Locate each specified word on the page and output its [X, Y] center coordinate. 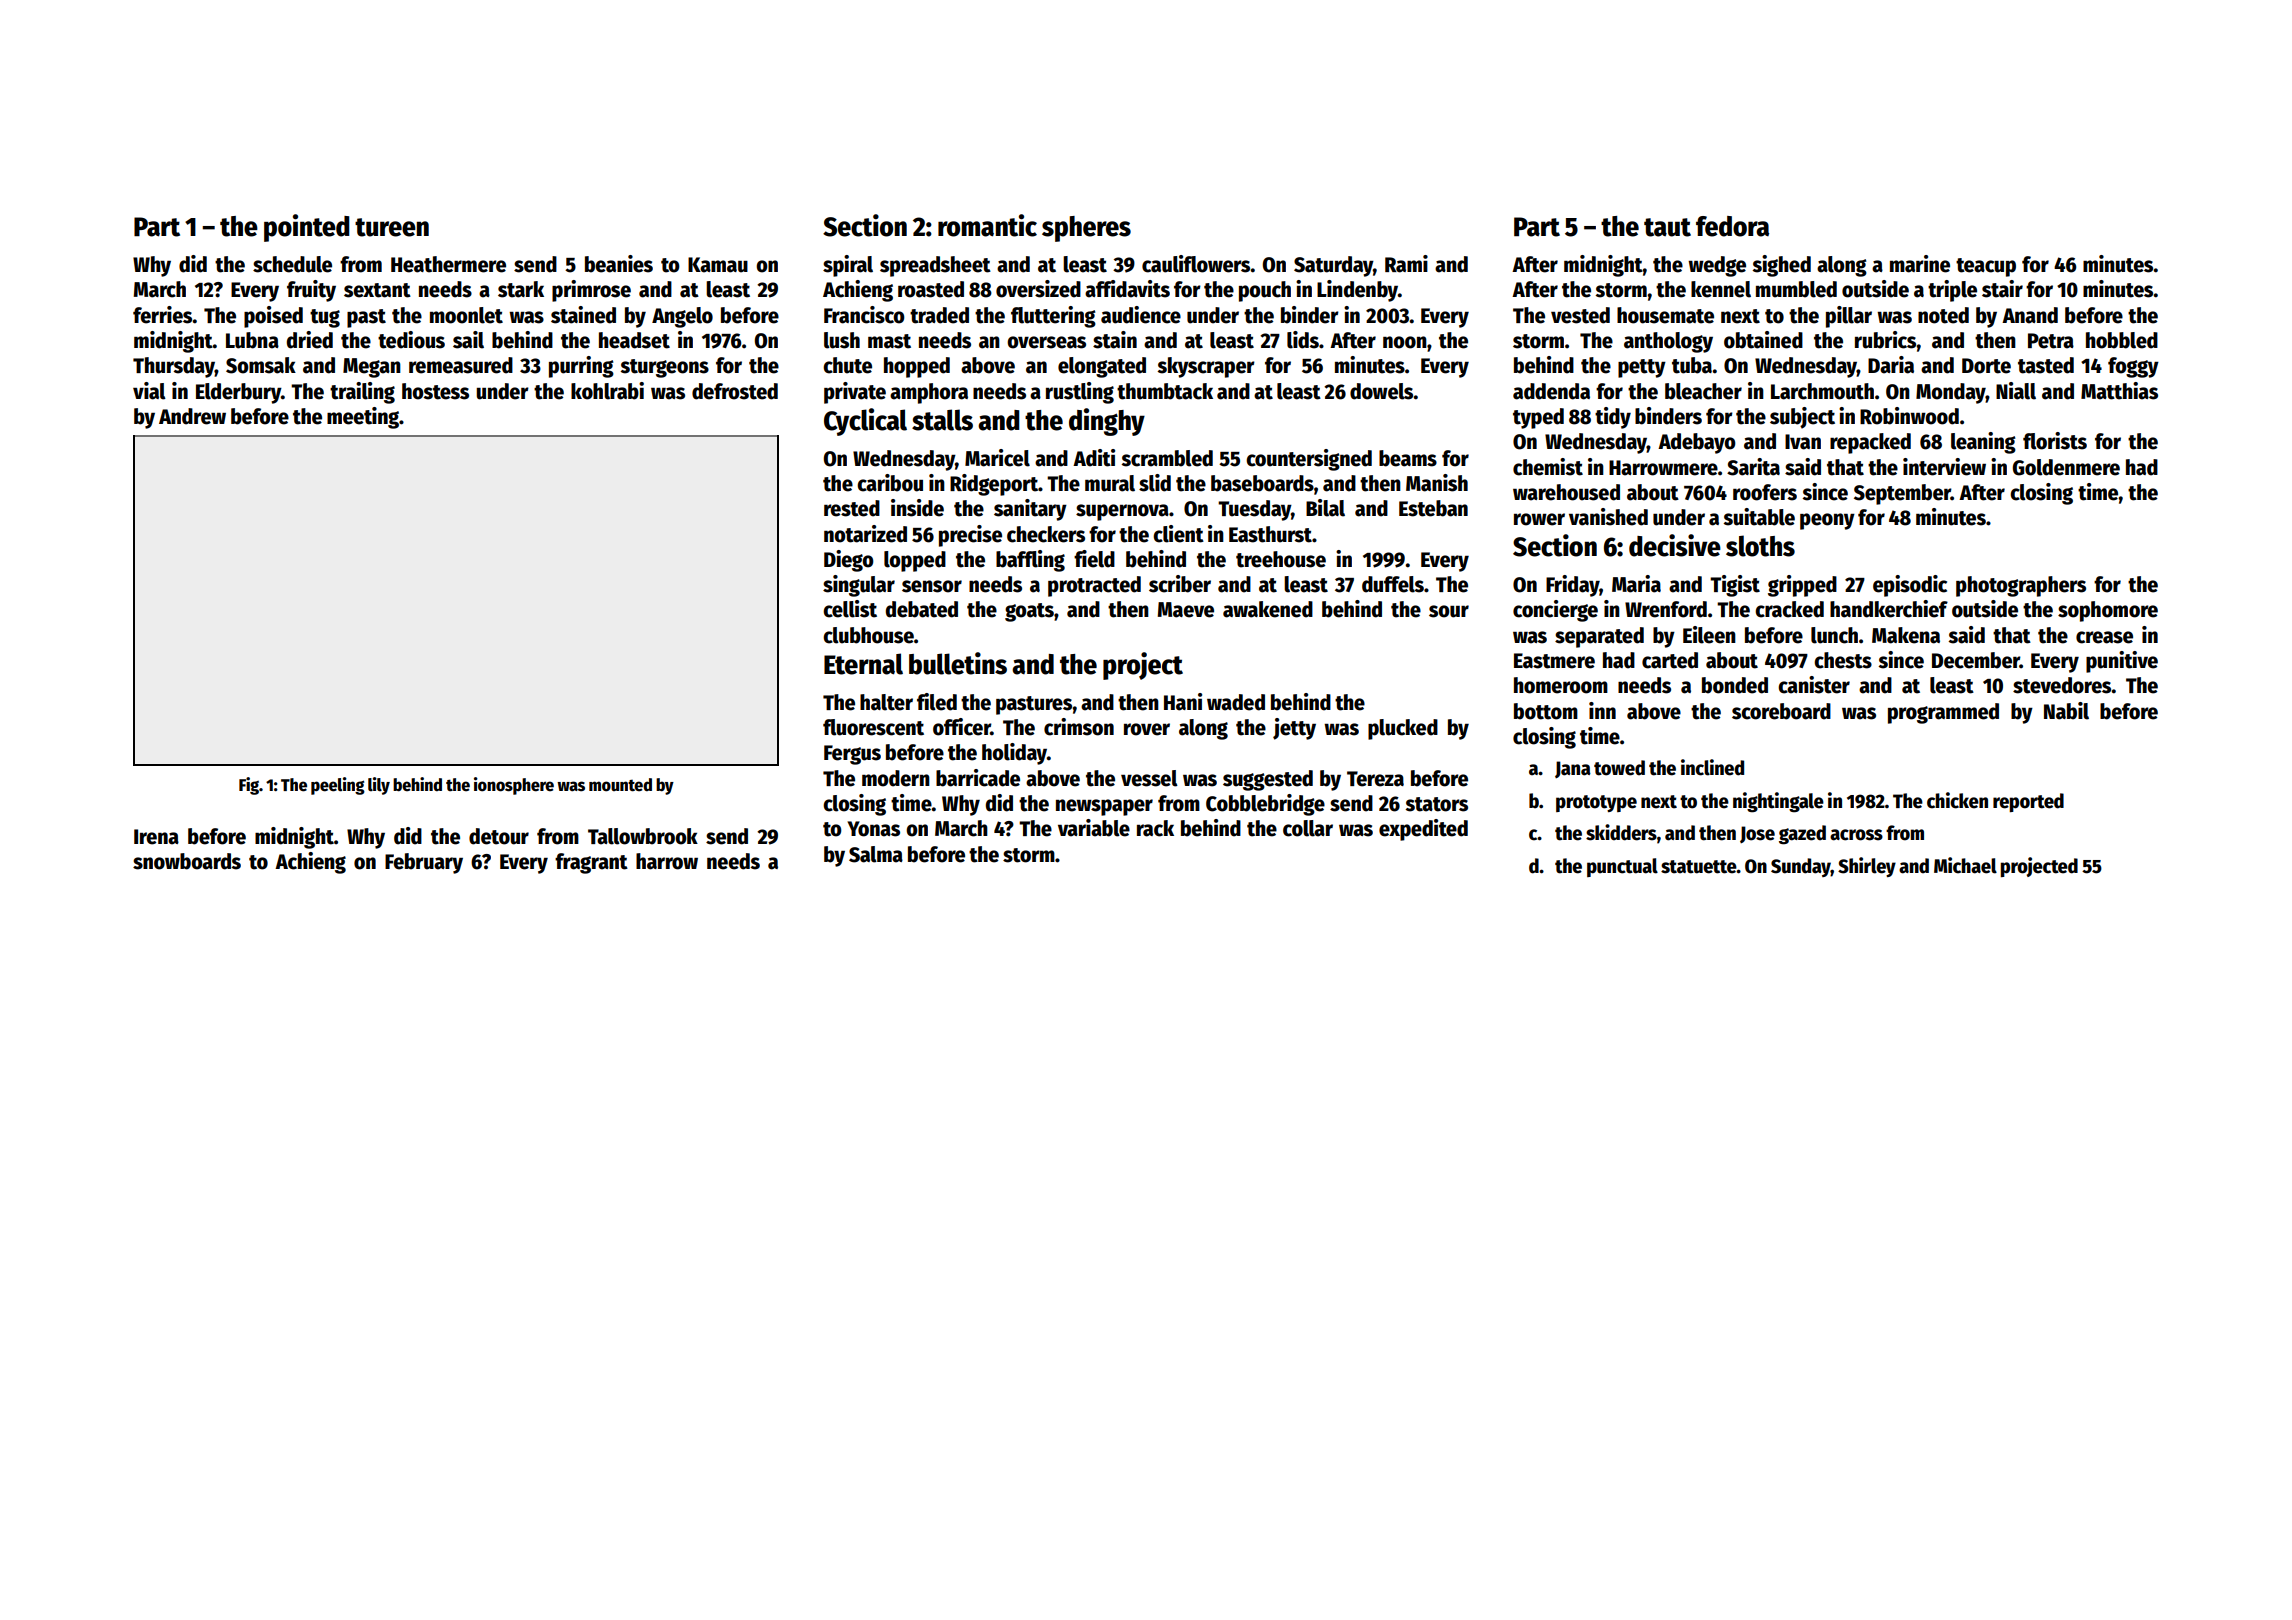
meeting [363, 418]
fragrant [591, 863]
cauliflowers [1196, 264]
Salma [876, 854]
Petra [2051, 341]
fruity [311, 291]
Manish [1437, 483]
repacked [1870, 443]
